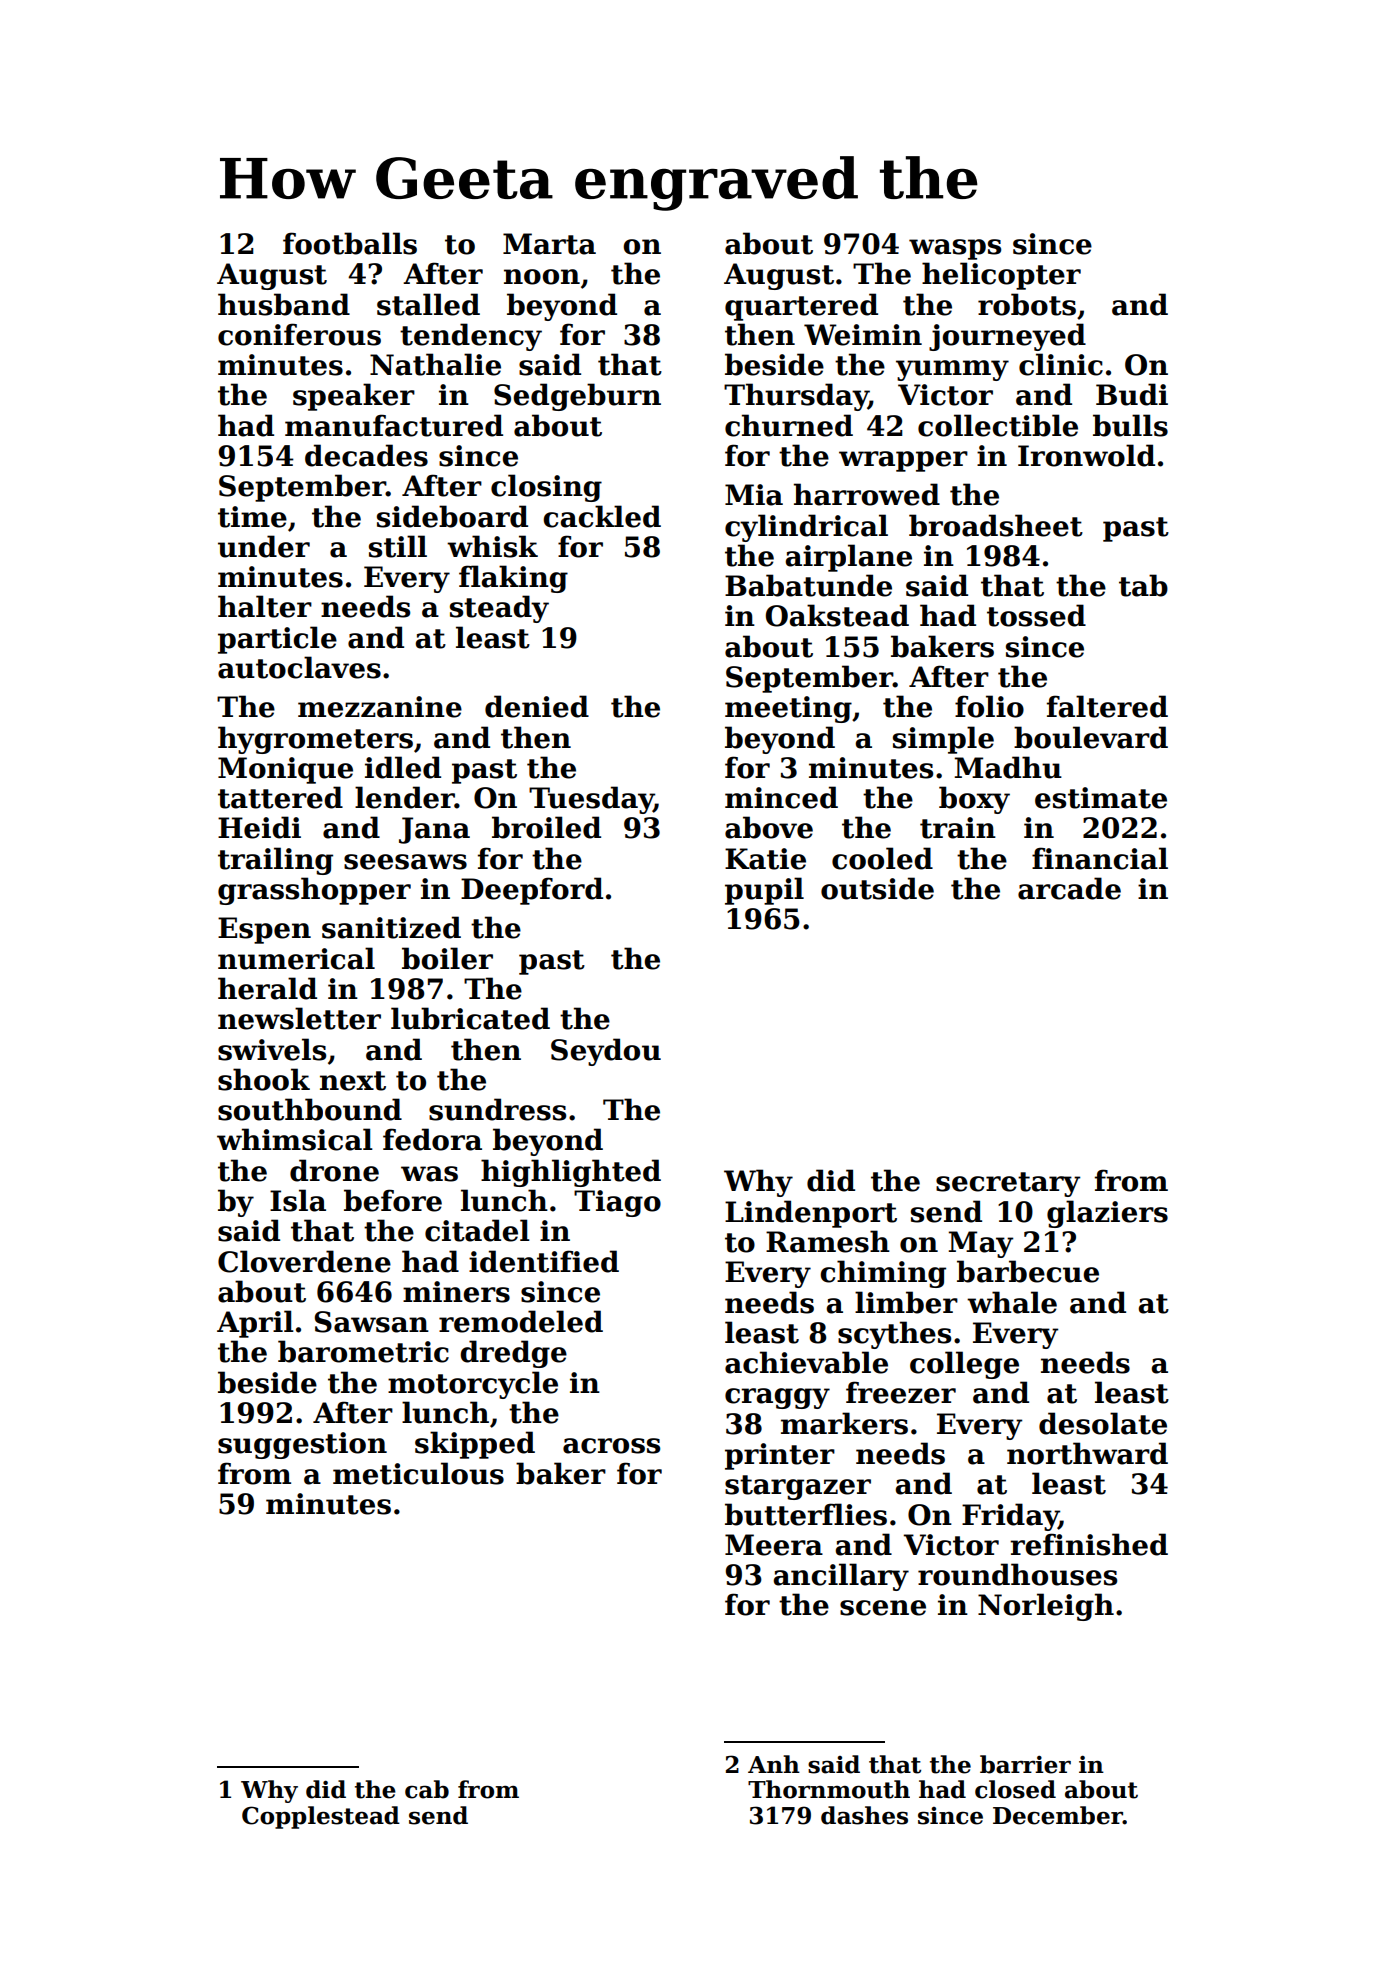 The height and width of the document is (1969, 1386). I want to click on outside, so click(877, 888).
